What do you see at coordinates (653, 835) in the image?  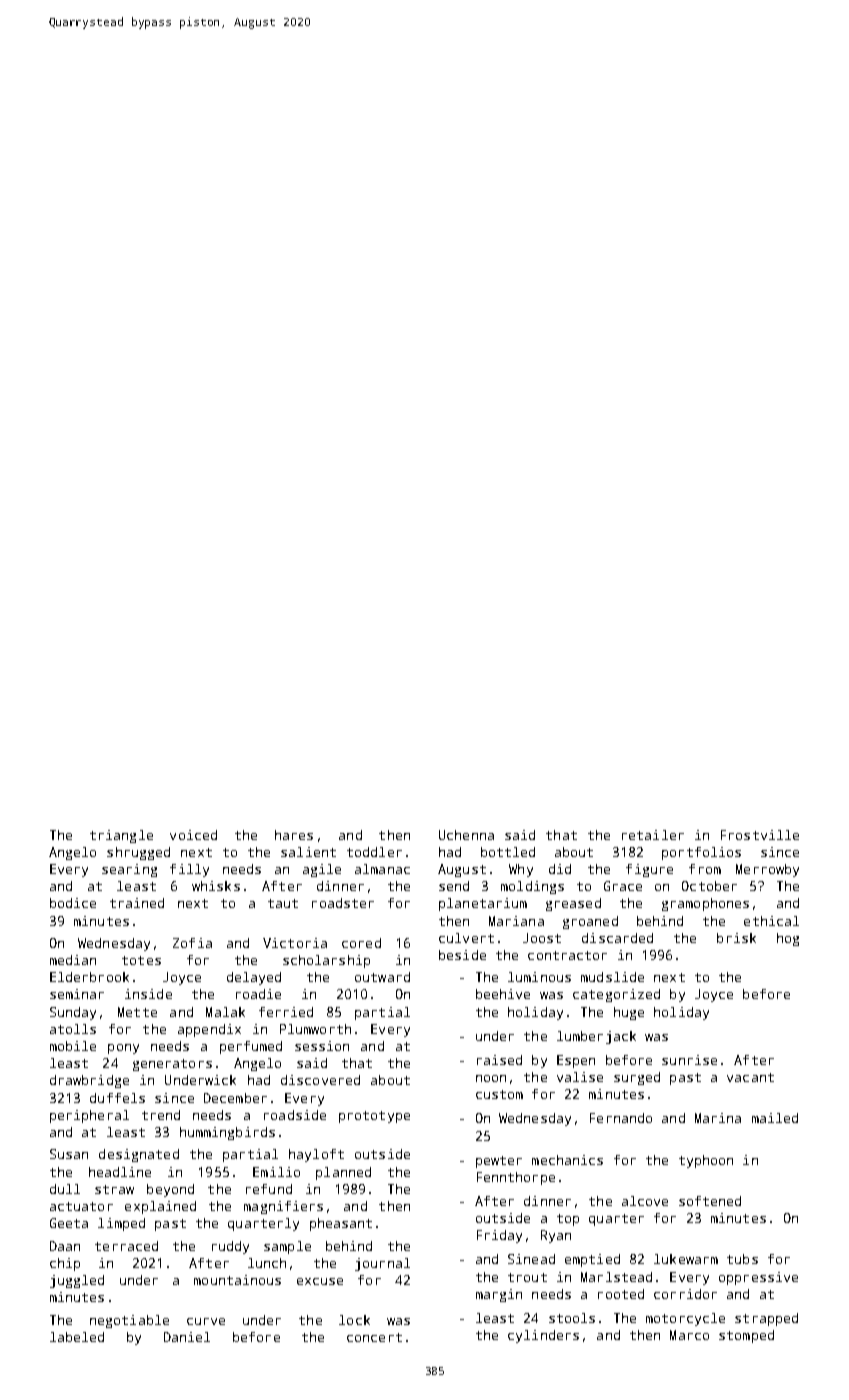 I see `retailer` at bounding box center [653, 835].
